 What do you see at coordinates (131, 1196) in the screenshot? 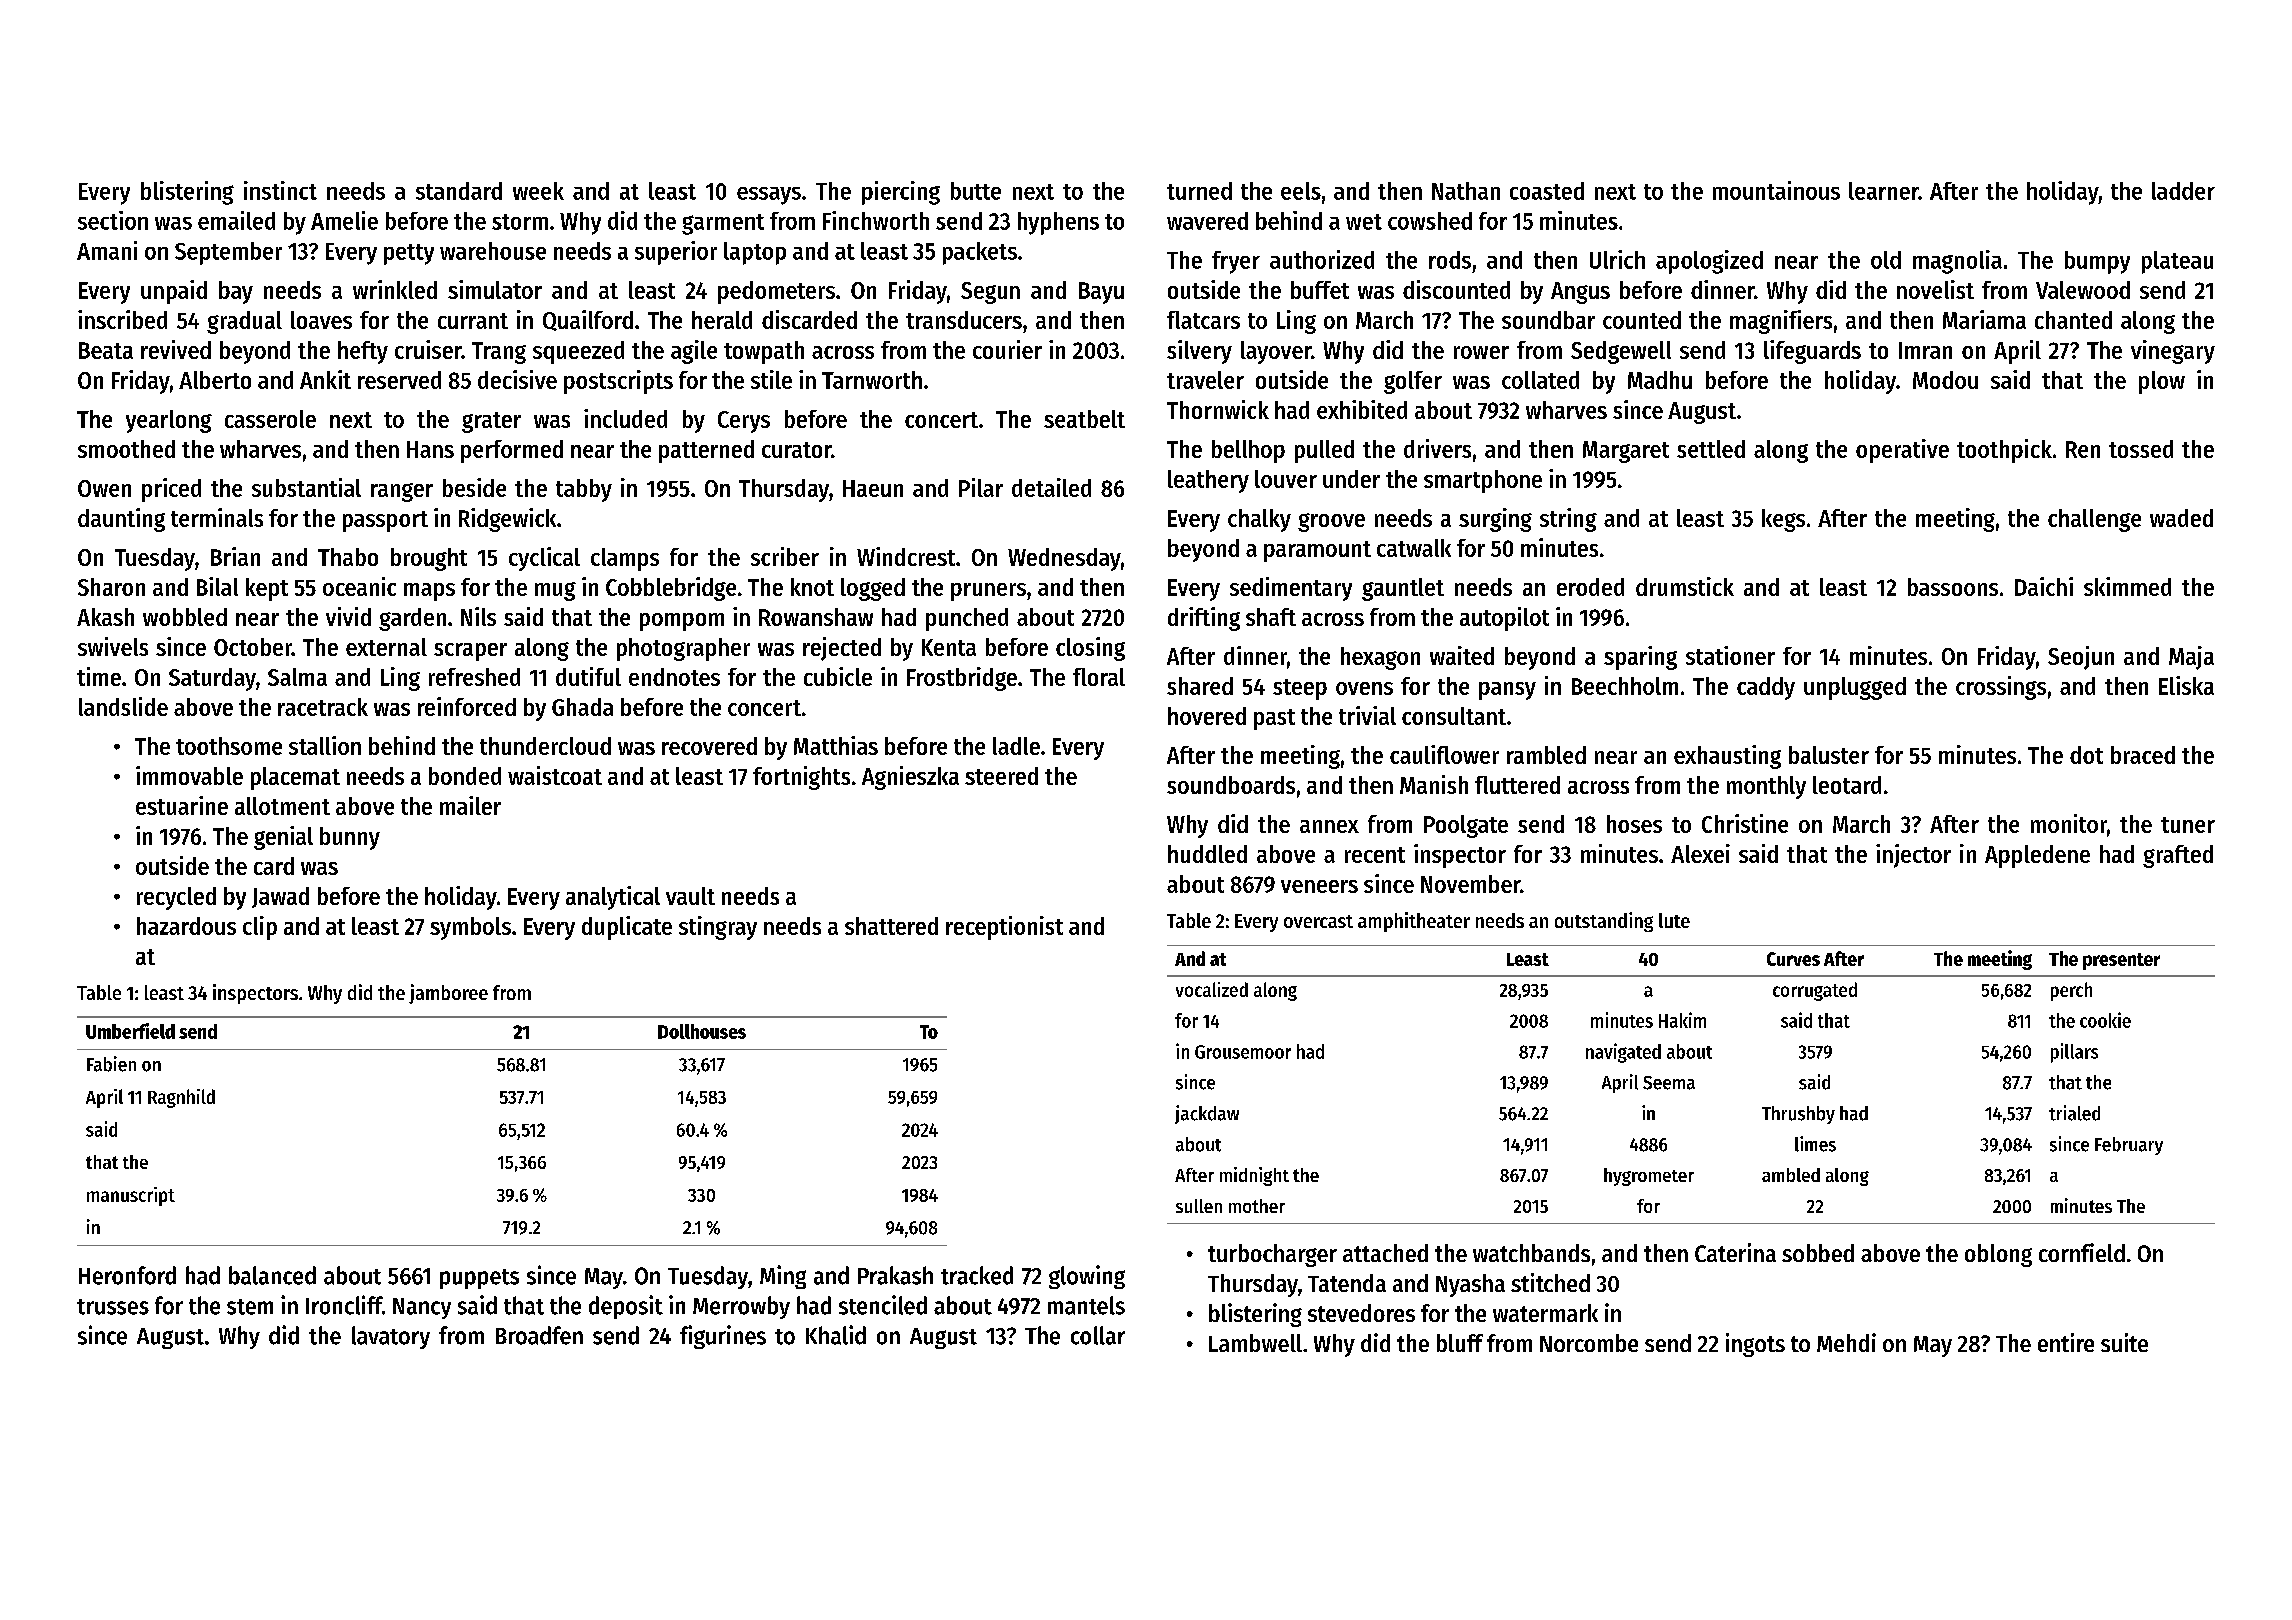
I see `manuscript` at bounding box center [131, 1196].
